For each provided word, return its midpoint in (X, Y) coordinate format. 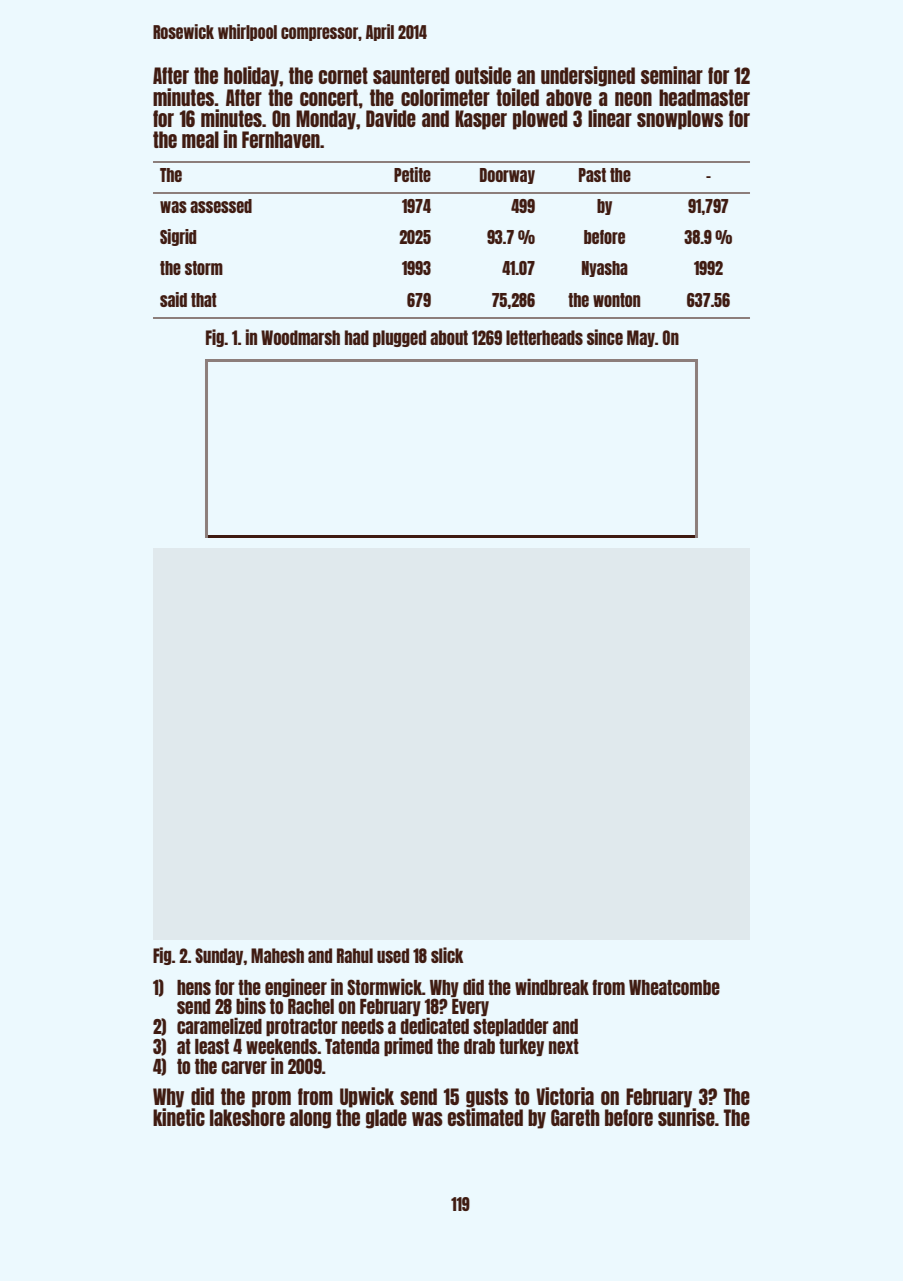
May (641, 338)
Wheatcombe (674, 987)
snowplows (680, 120)
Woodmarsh (300, 337)
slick (447, 955)
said (173, 299)
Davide (391, 118)
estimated (485, 1117)
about (449, 337)
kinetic (179, 1117)
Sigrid (178, 237)
